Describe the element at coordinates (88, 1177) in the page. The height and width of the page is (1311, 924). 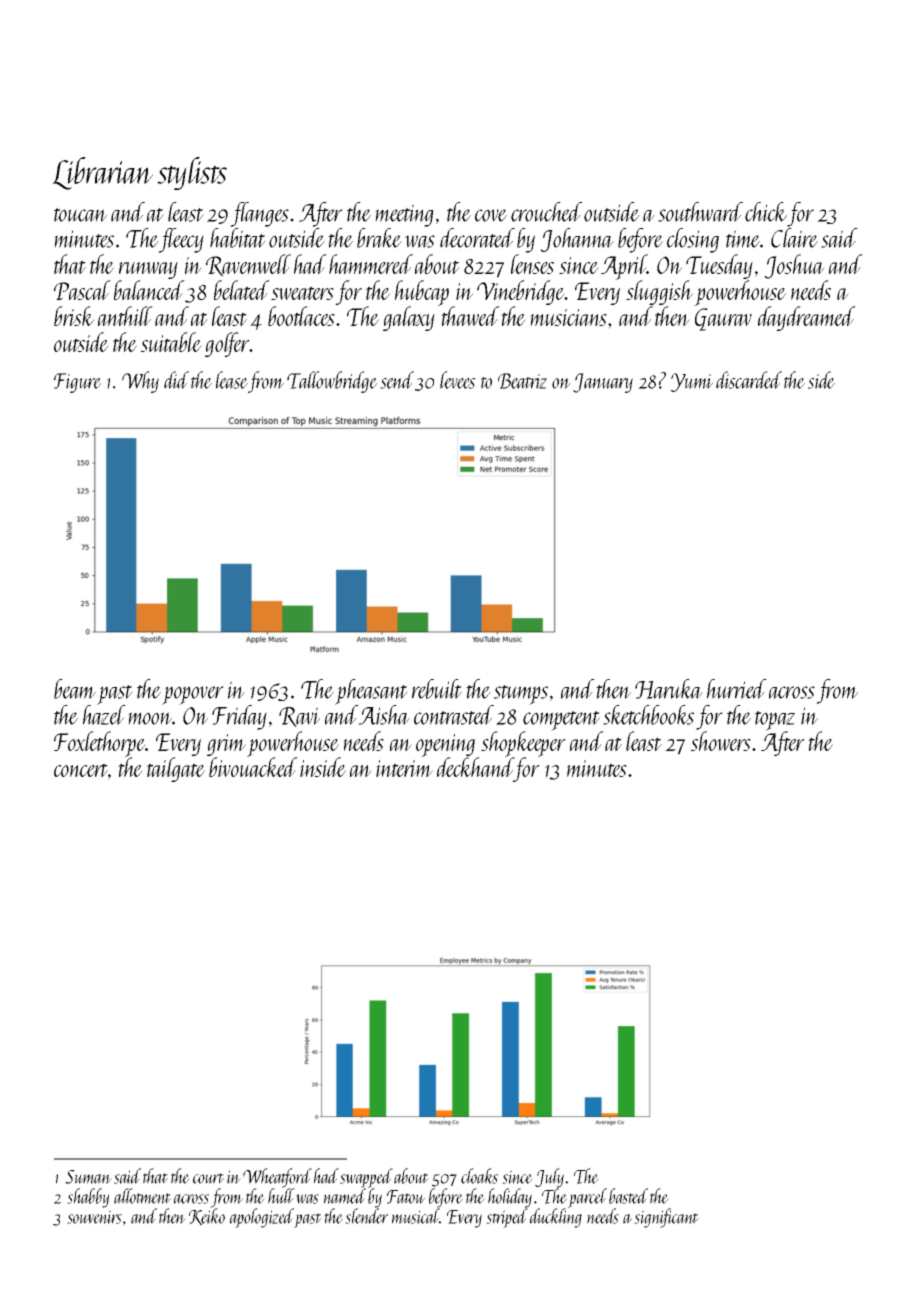
I see `Suman` at that location.
